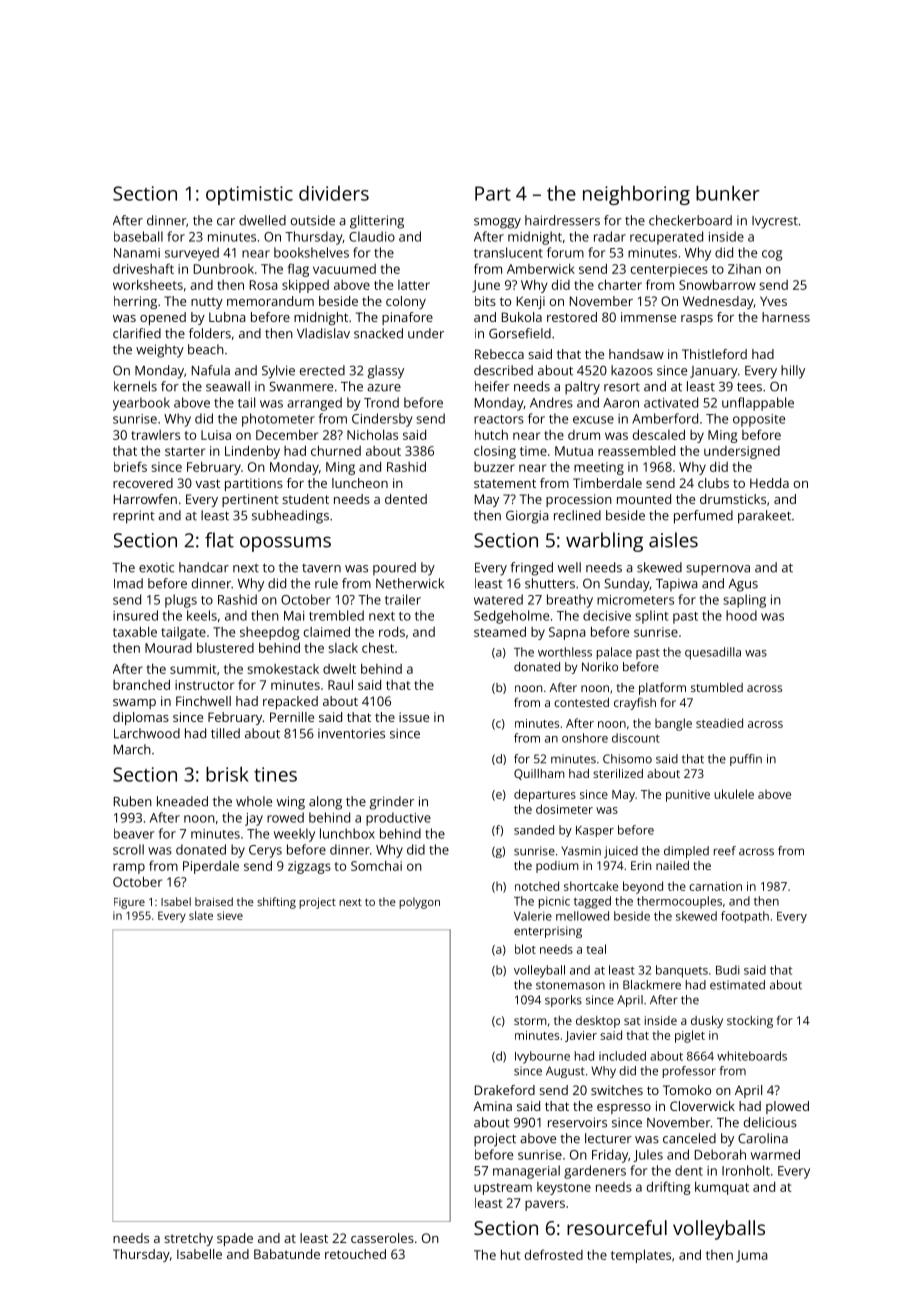 Image resolution: width=924 pixels, height=1308 pixels. What do you see at coordinates (713, 483) in the document?
I see `clubs` at bounding box center [713, 483].
